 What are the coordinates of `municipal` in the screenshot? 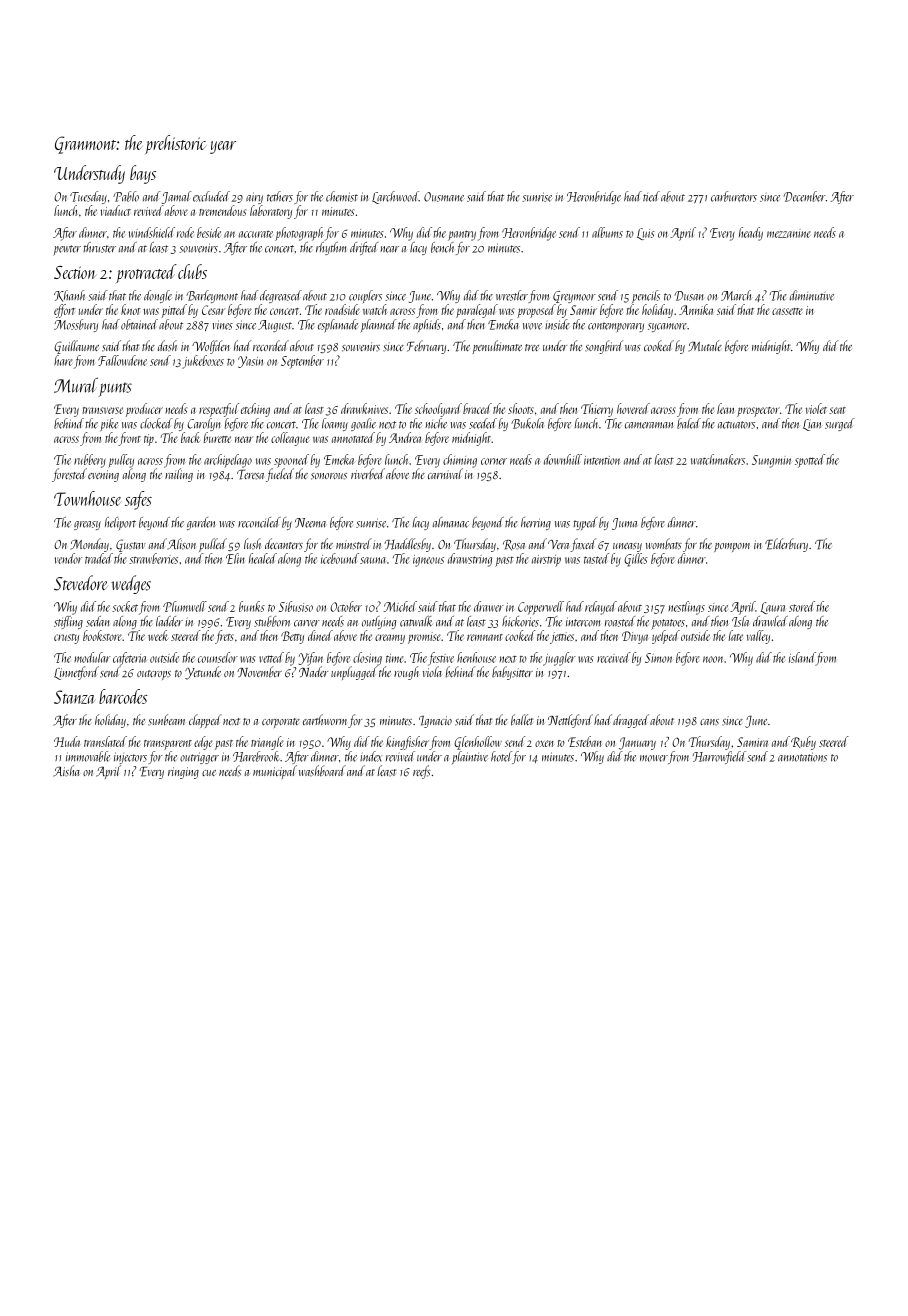 It's located at (275, 772).
